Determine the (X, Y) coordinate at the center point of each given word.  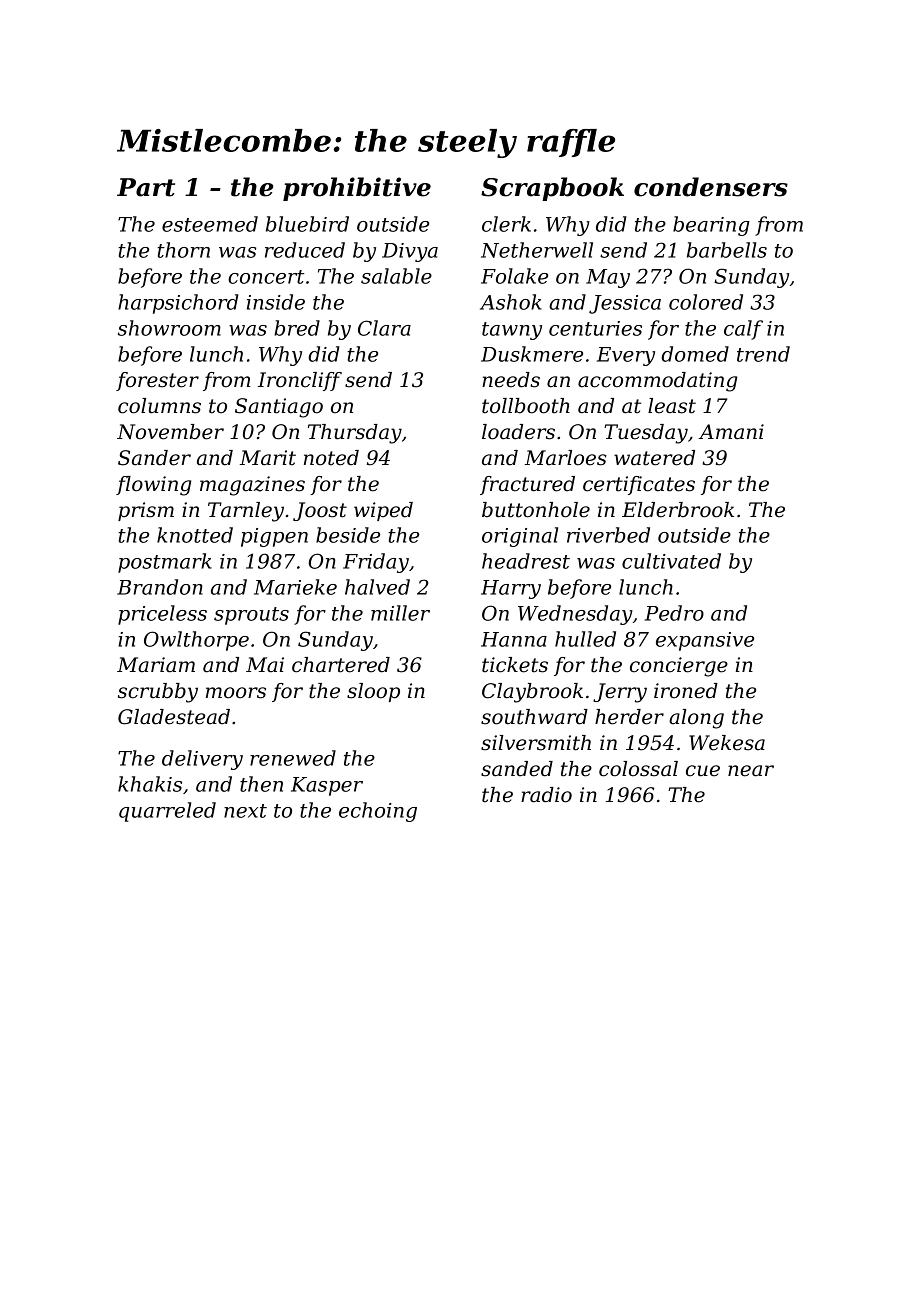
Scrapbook (552, 189)
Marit (268, 458)
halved (377, 587)
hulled (585, 639)
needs (511, 380)
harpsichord (178, 304)
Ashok (511, 302)
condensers (711, 187)
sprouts (251, 616)
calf (743, 330)
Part (146, 187)
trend (763, 354)
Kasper (327, 786)
